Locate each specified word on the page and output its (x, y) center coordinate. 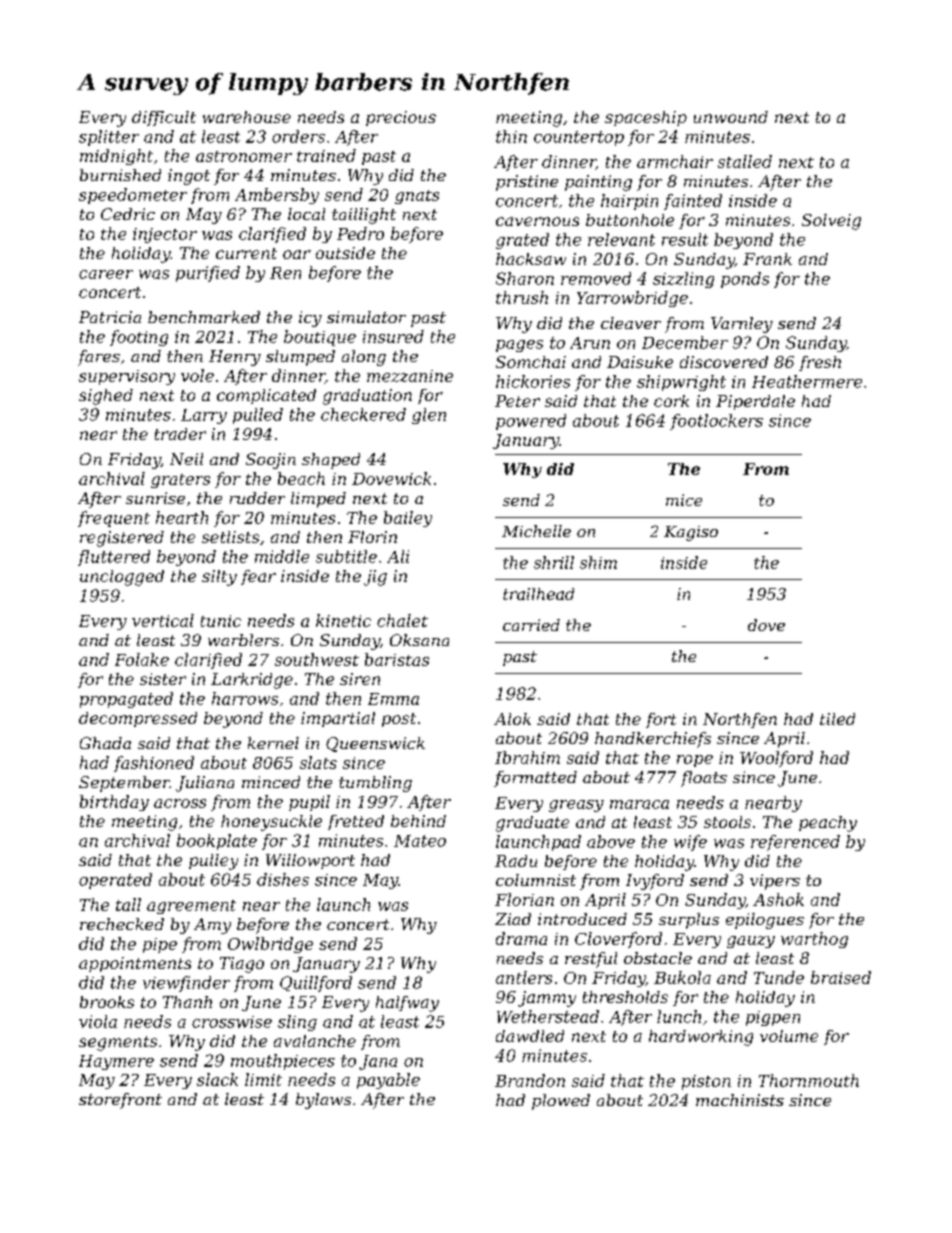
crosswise (232, 1022)
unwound (731, 117)
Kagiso (691, 533)
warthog (814, 940)
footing (139, 338)
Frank (767, 259)
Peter (517, 401)
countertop (579, 138)
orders (298, 136)
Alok (512, 719)
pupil (309, 803)
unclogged (122, 578)
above (611, 841)
